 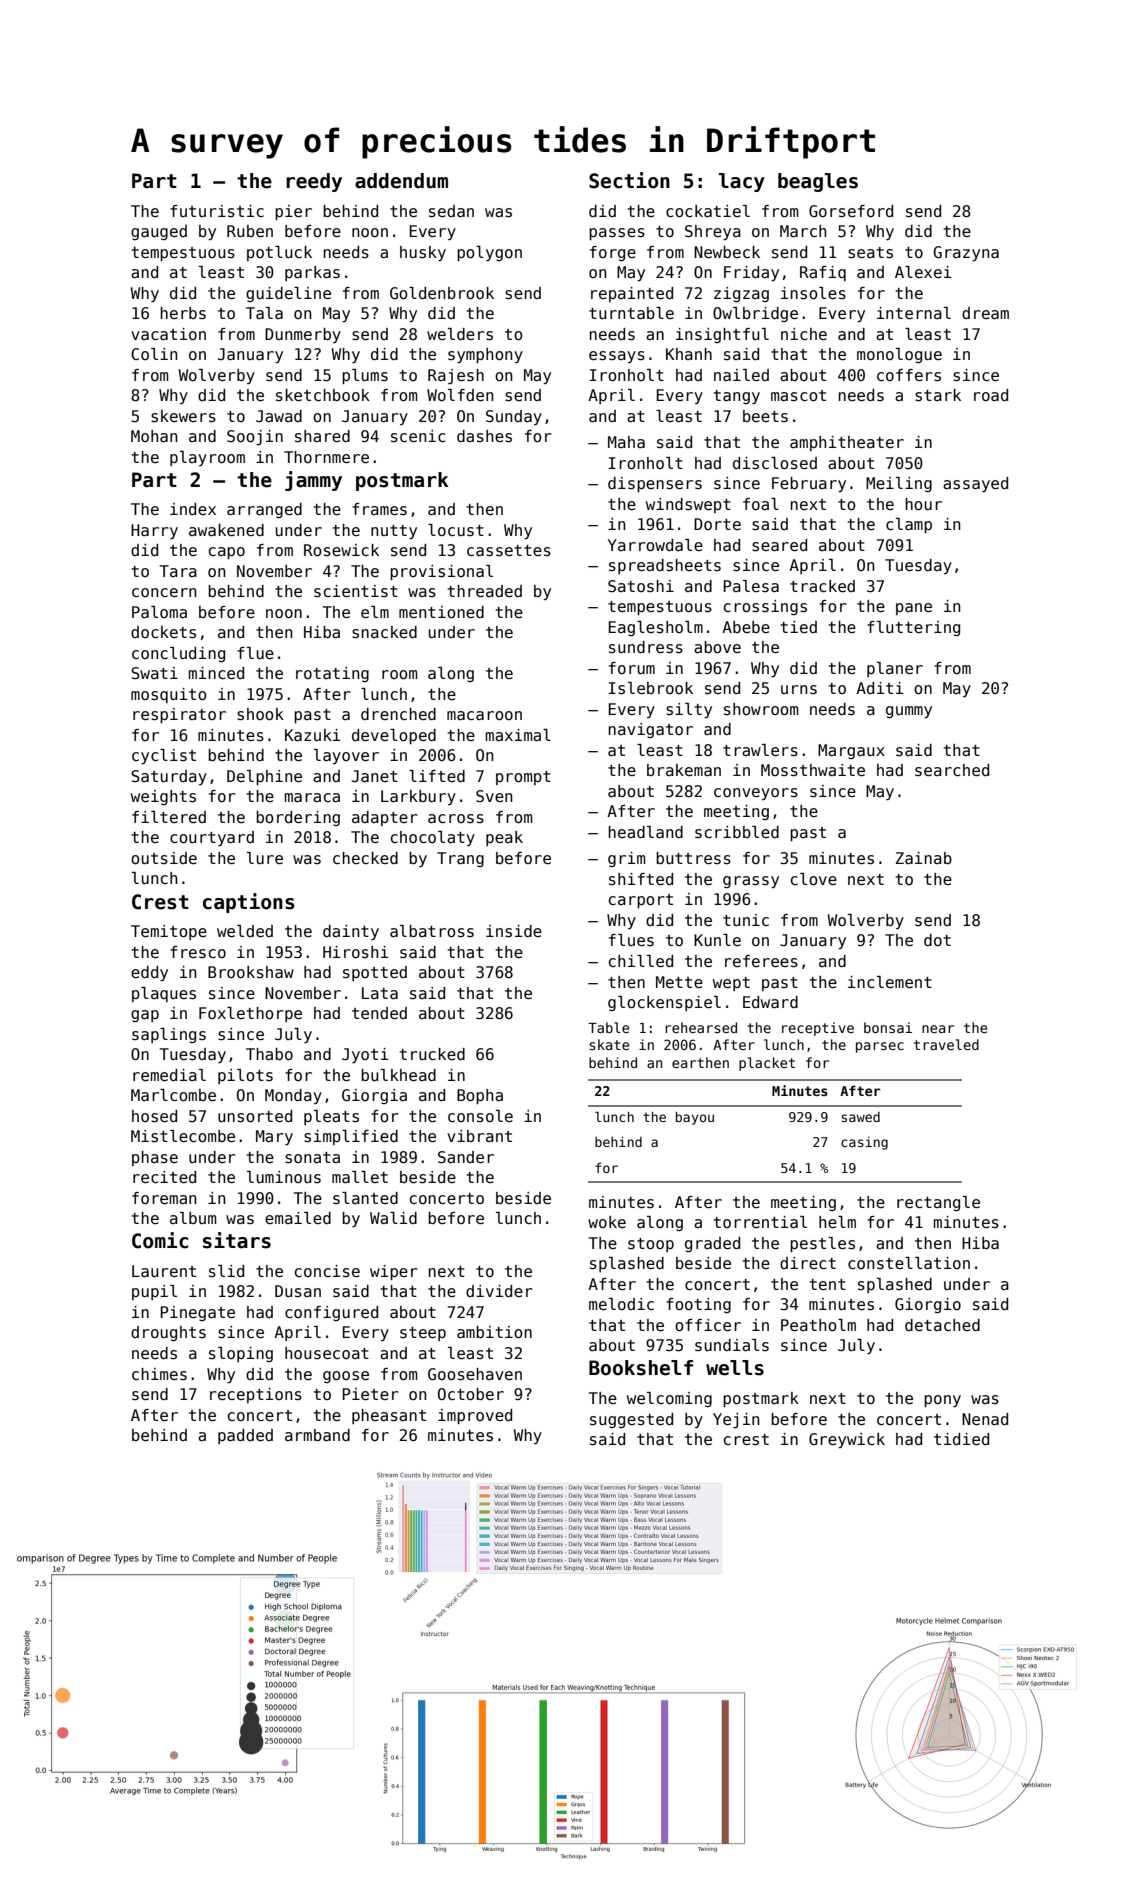 What do you see at coordinates (713, 233) in the page?
I see `Shreya` at bounding box center [713, 233].
